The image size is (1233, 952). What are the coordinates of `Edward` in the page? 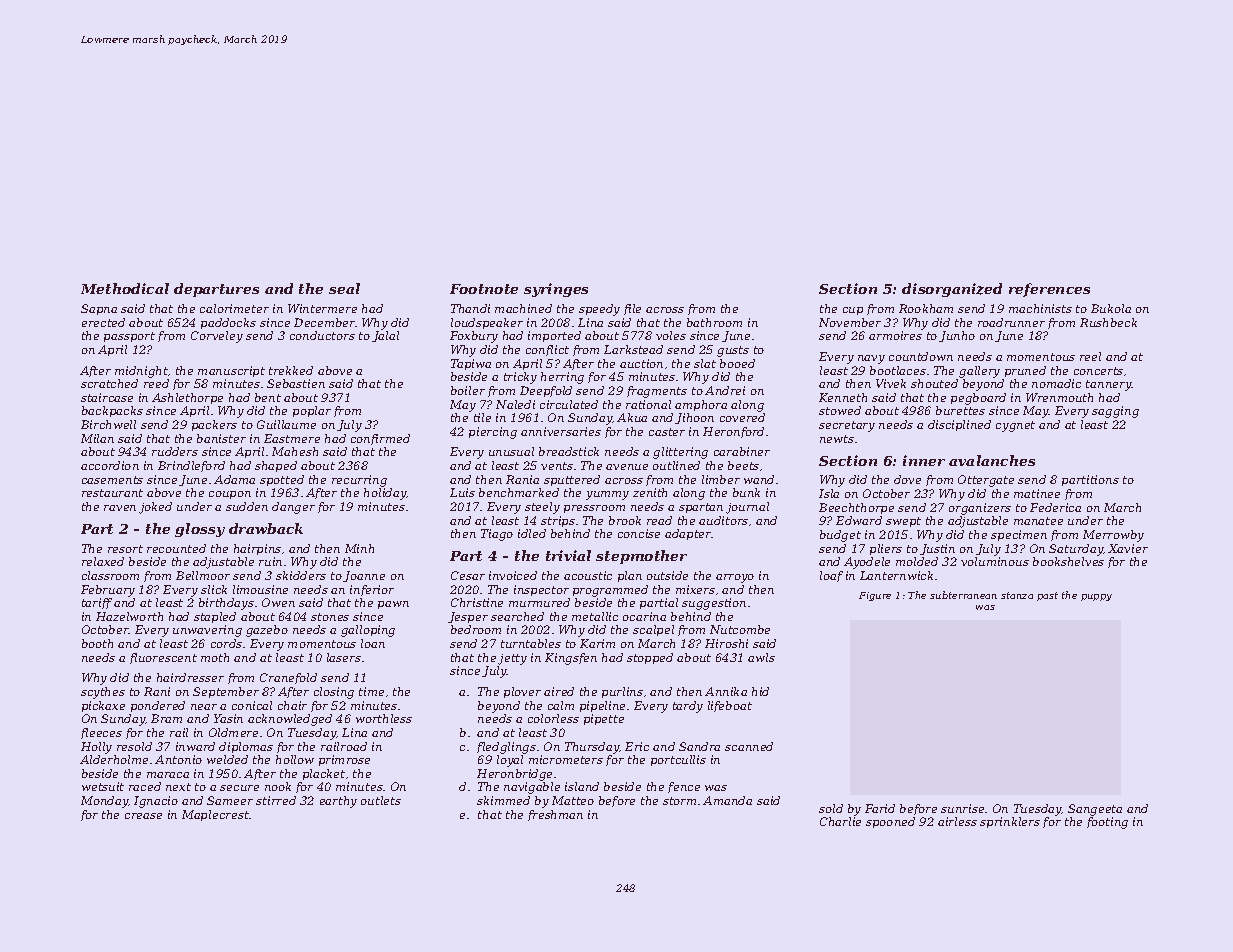 It's located at (859, 520).
